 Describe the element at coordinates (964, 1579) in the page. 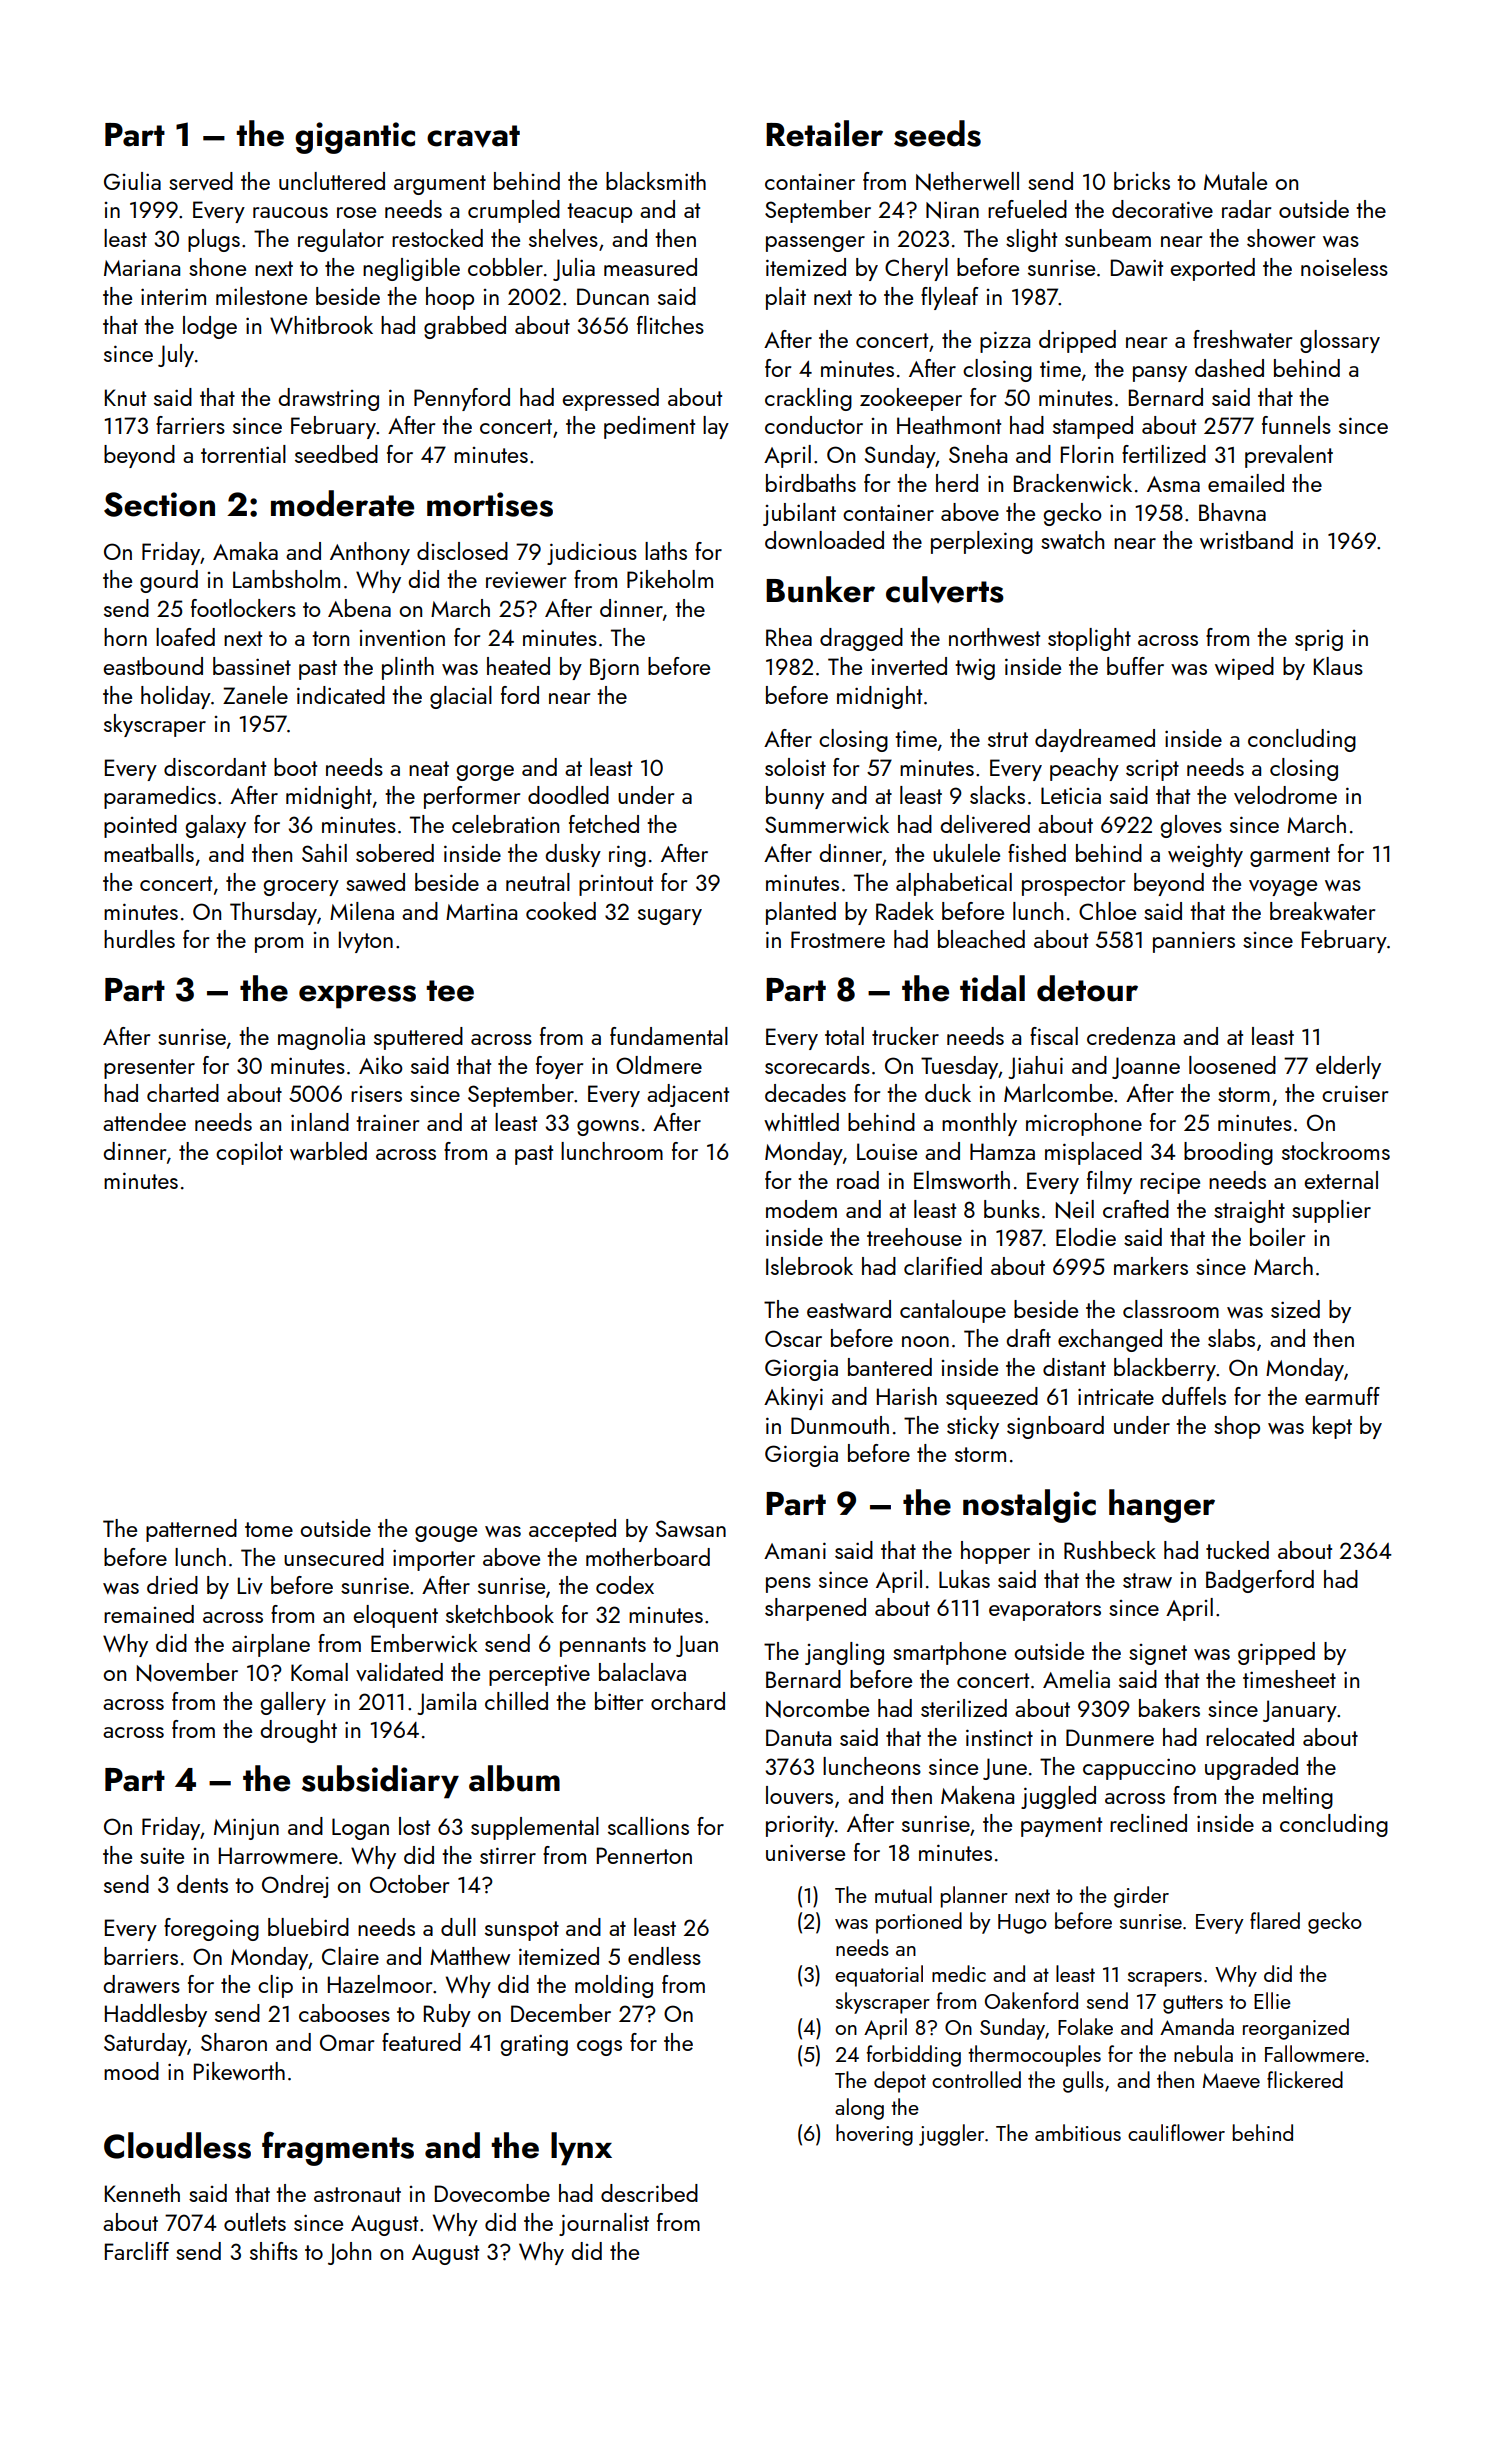

I see `Lukas` at that location.
